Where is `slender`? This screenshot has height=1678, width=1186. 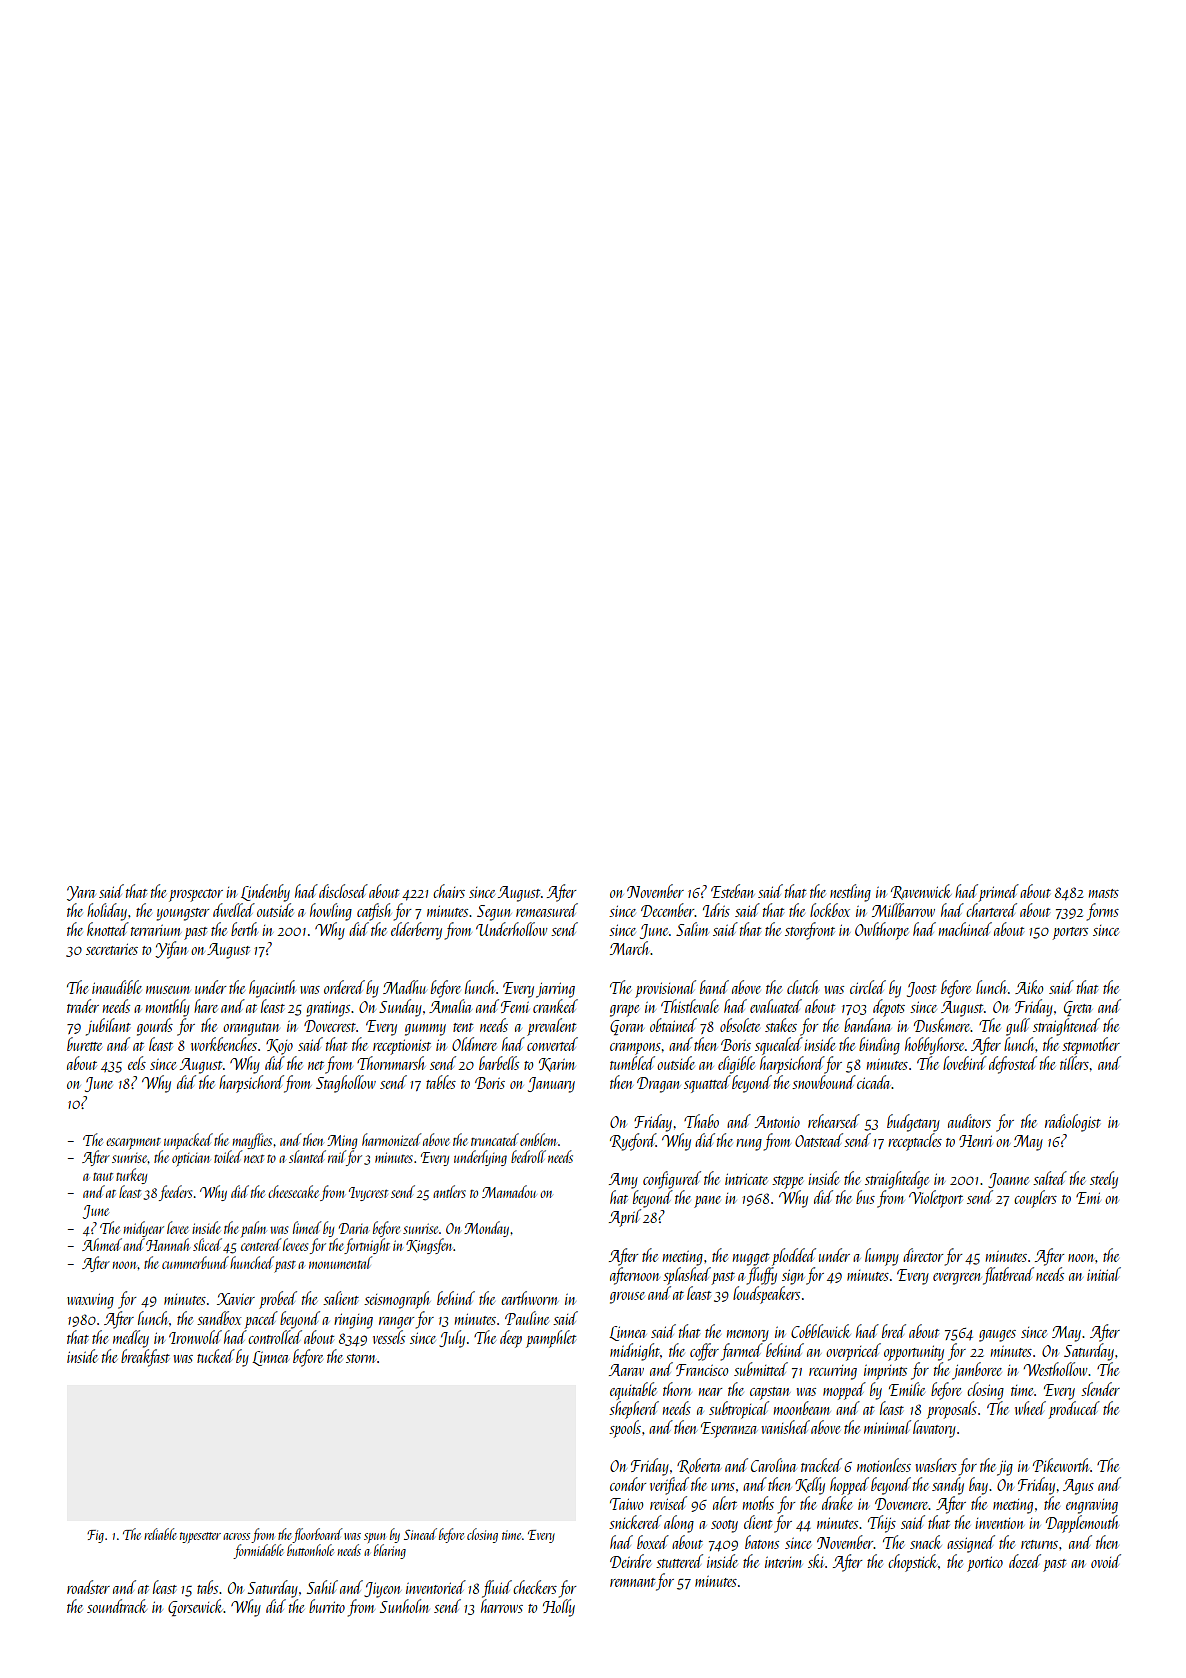
slender is located at coordinates (1100, 1389).
